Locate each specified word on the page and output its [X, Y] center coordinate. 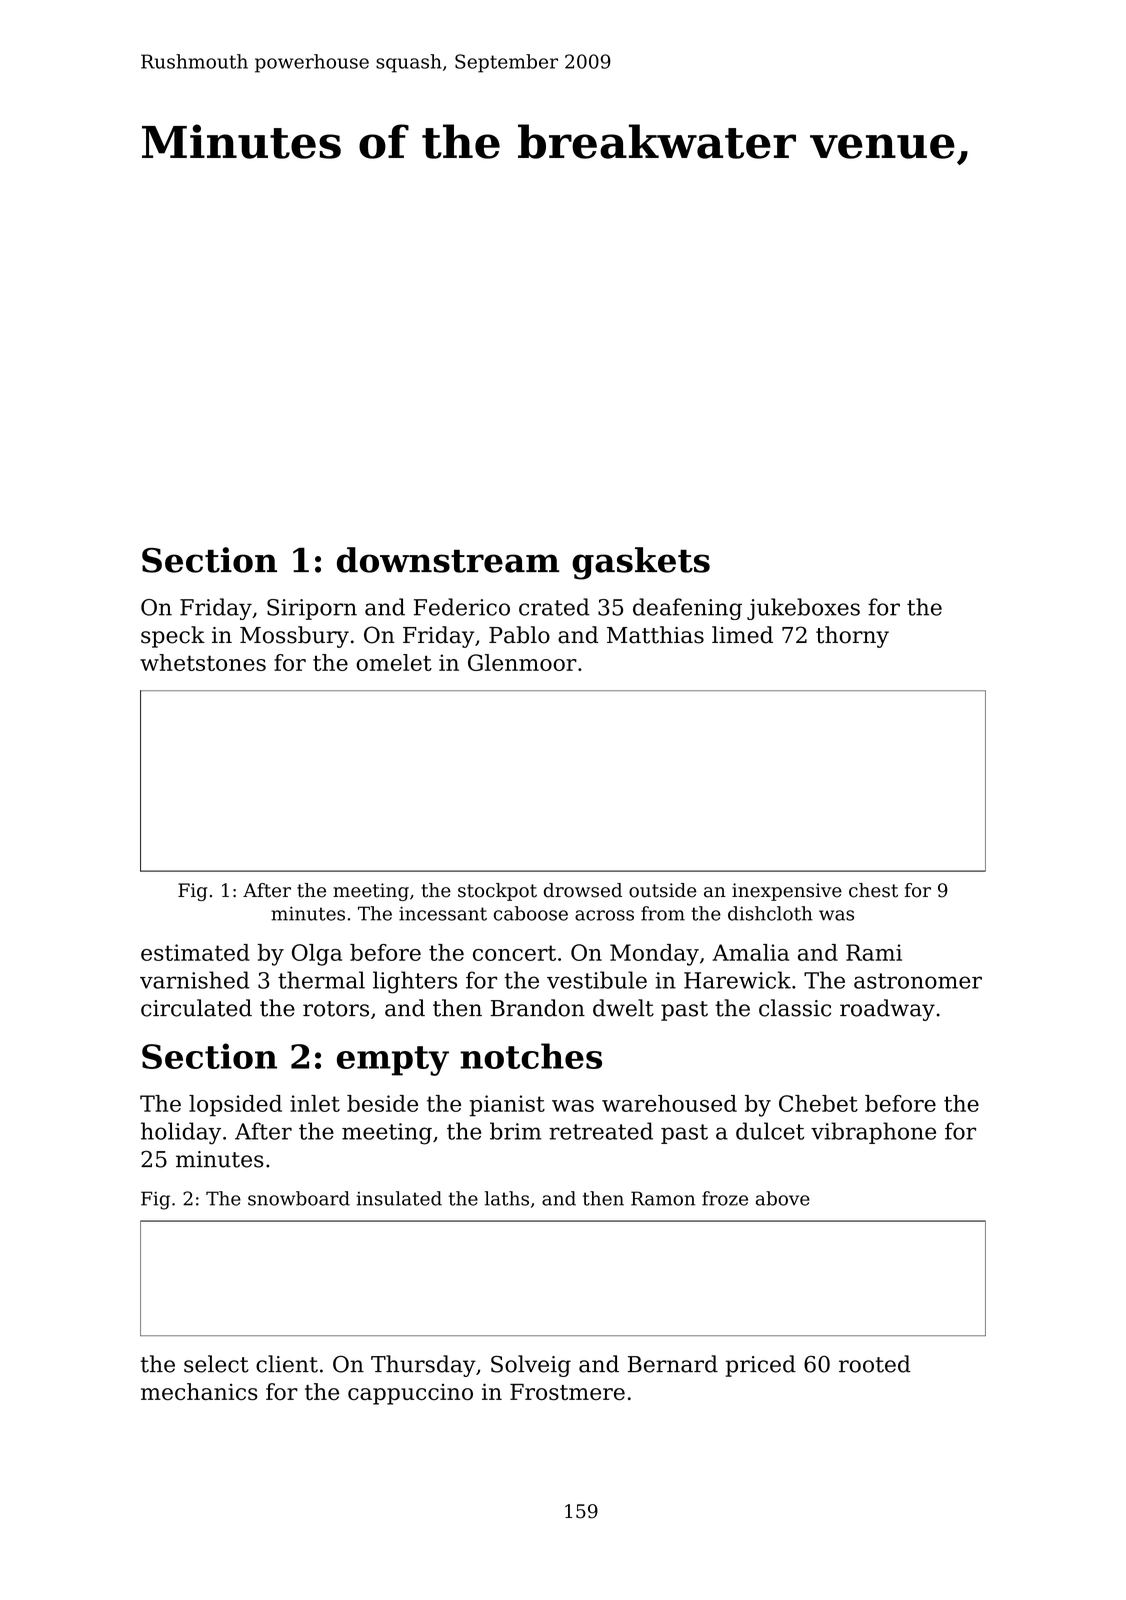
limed [742, 635]
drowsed [583, 890]
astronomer [918, 981]
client [287, 1364]
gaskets [641, 563]
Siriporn [312, 609]
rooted [875, 1364]
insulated [399, 1198]
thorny [852, 637]
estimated [195, 952]
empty [393, 1061]
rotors [336, 1009]
